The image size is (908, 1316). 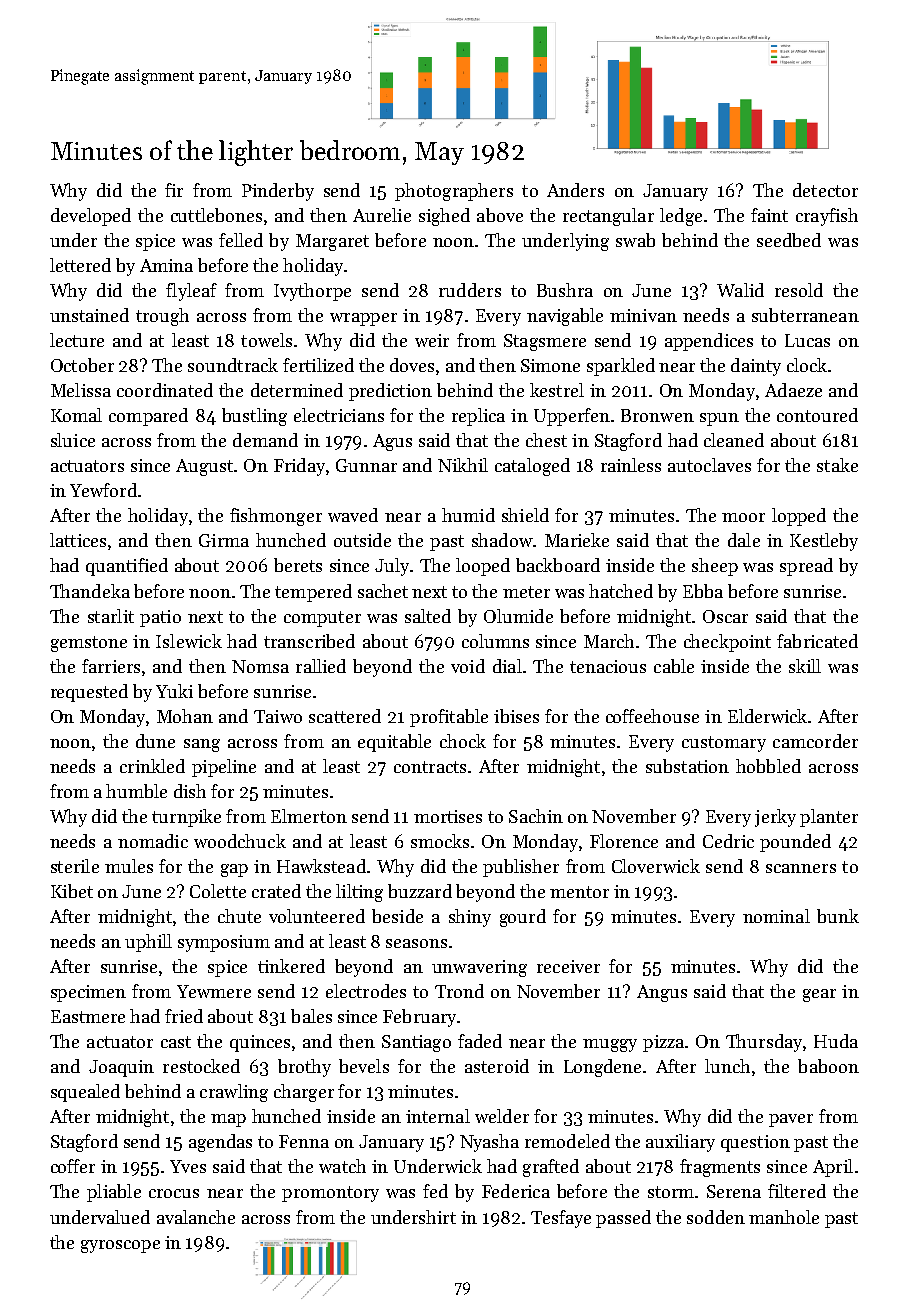 I want to click on sodden, so click(x=716, y=1217).
